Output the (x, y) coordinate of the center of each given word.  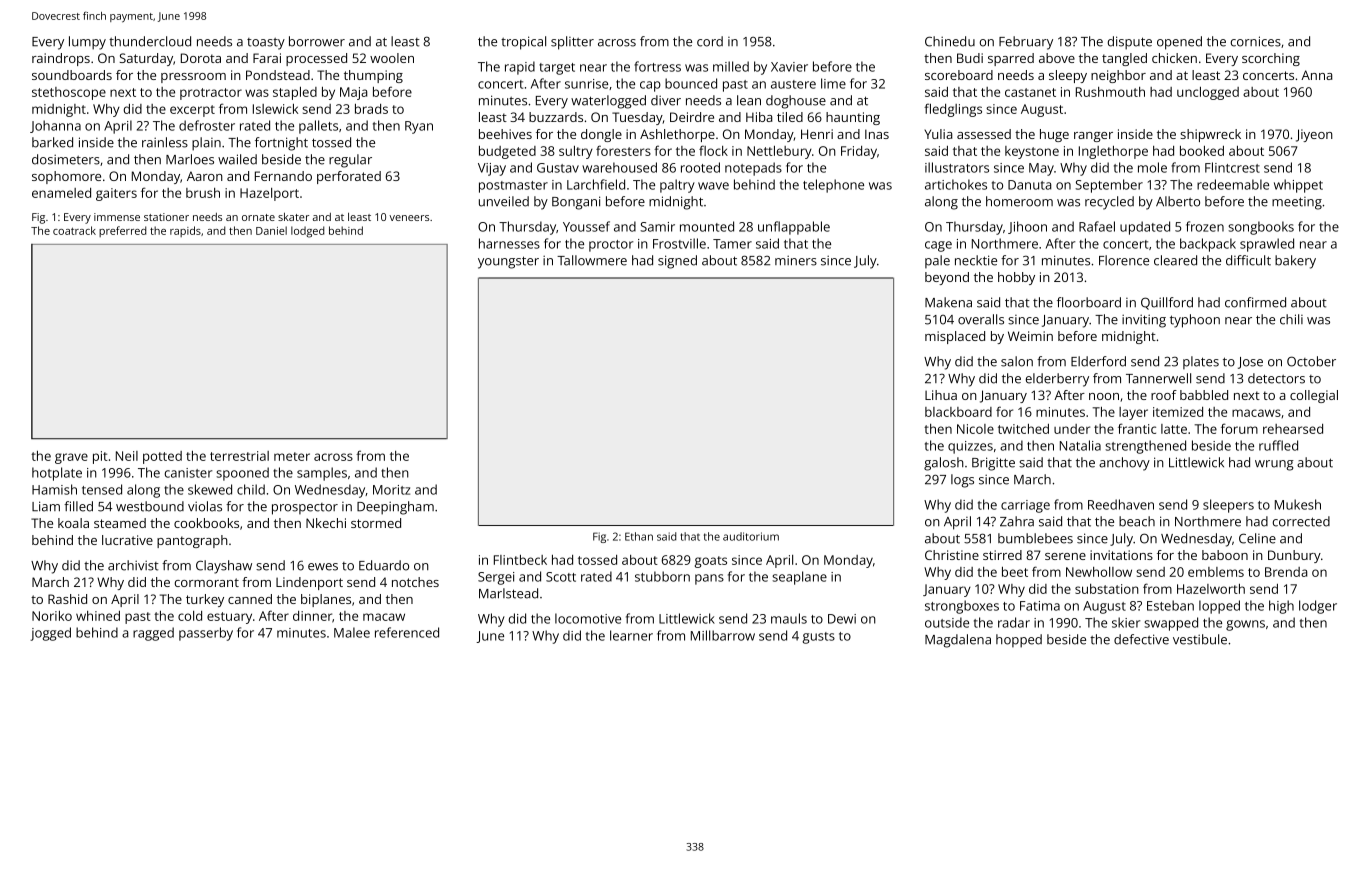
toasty (266, 44)
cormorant (206, 582)
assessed (984, 134)
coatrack (74, 230)
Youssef (586, 226)
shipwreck (1210, 135)
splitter (572, 43)
